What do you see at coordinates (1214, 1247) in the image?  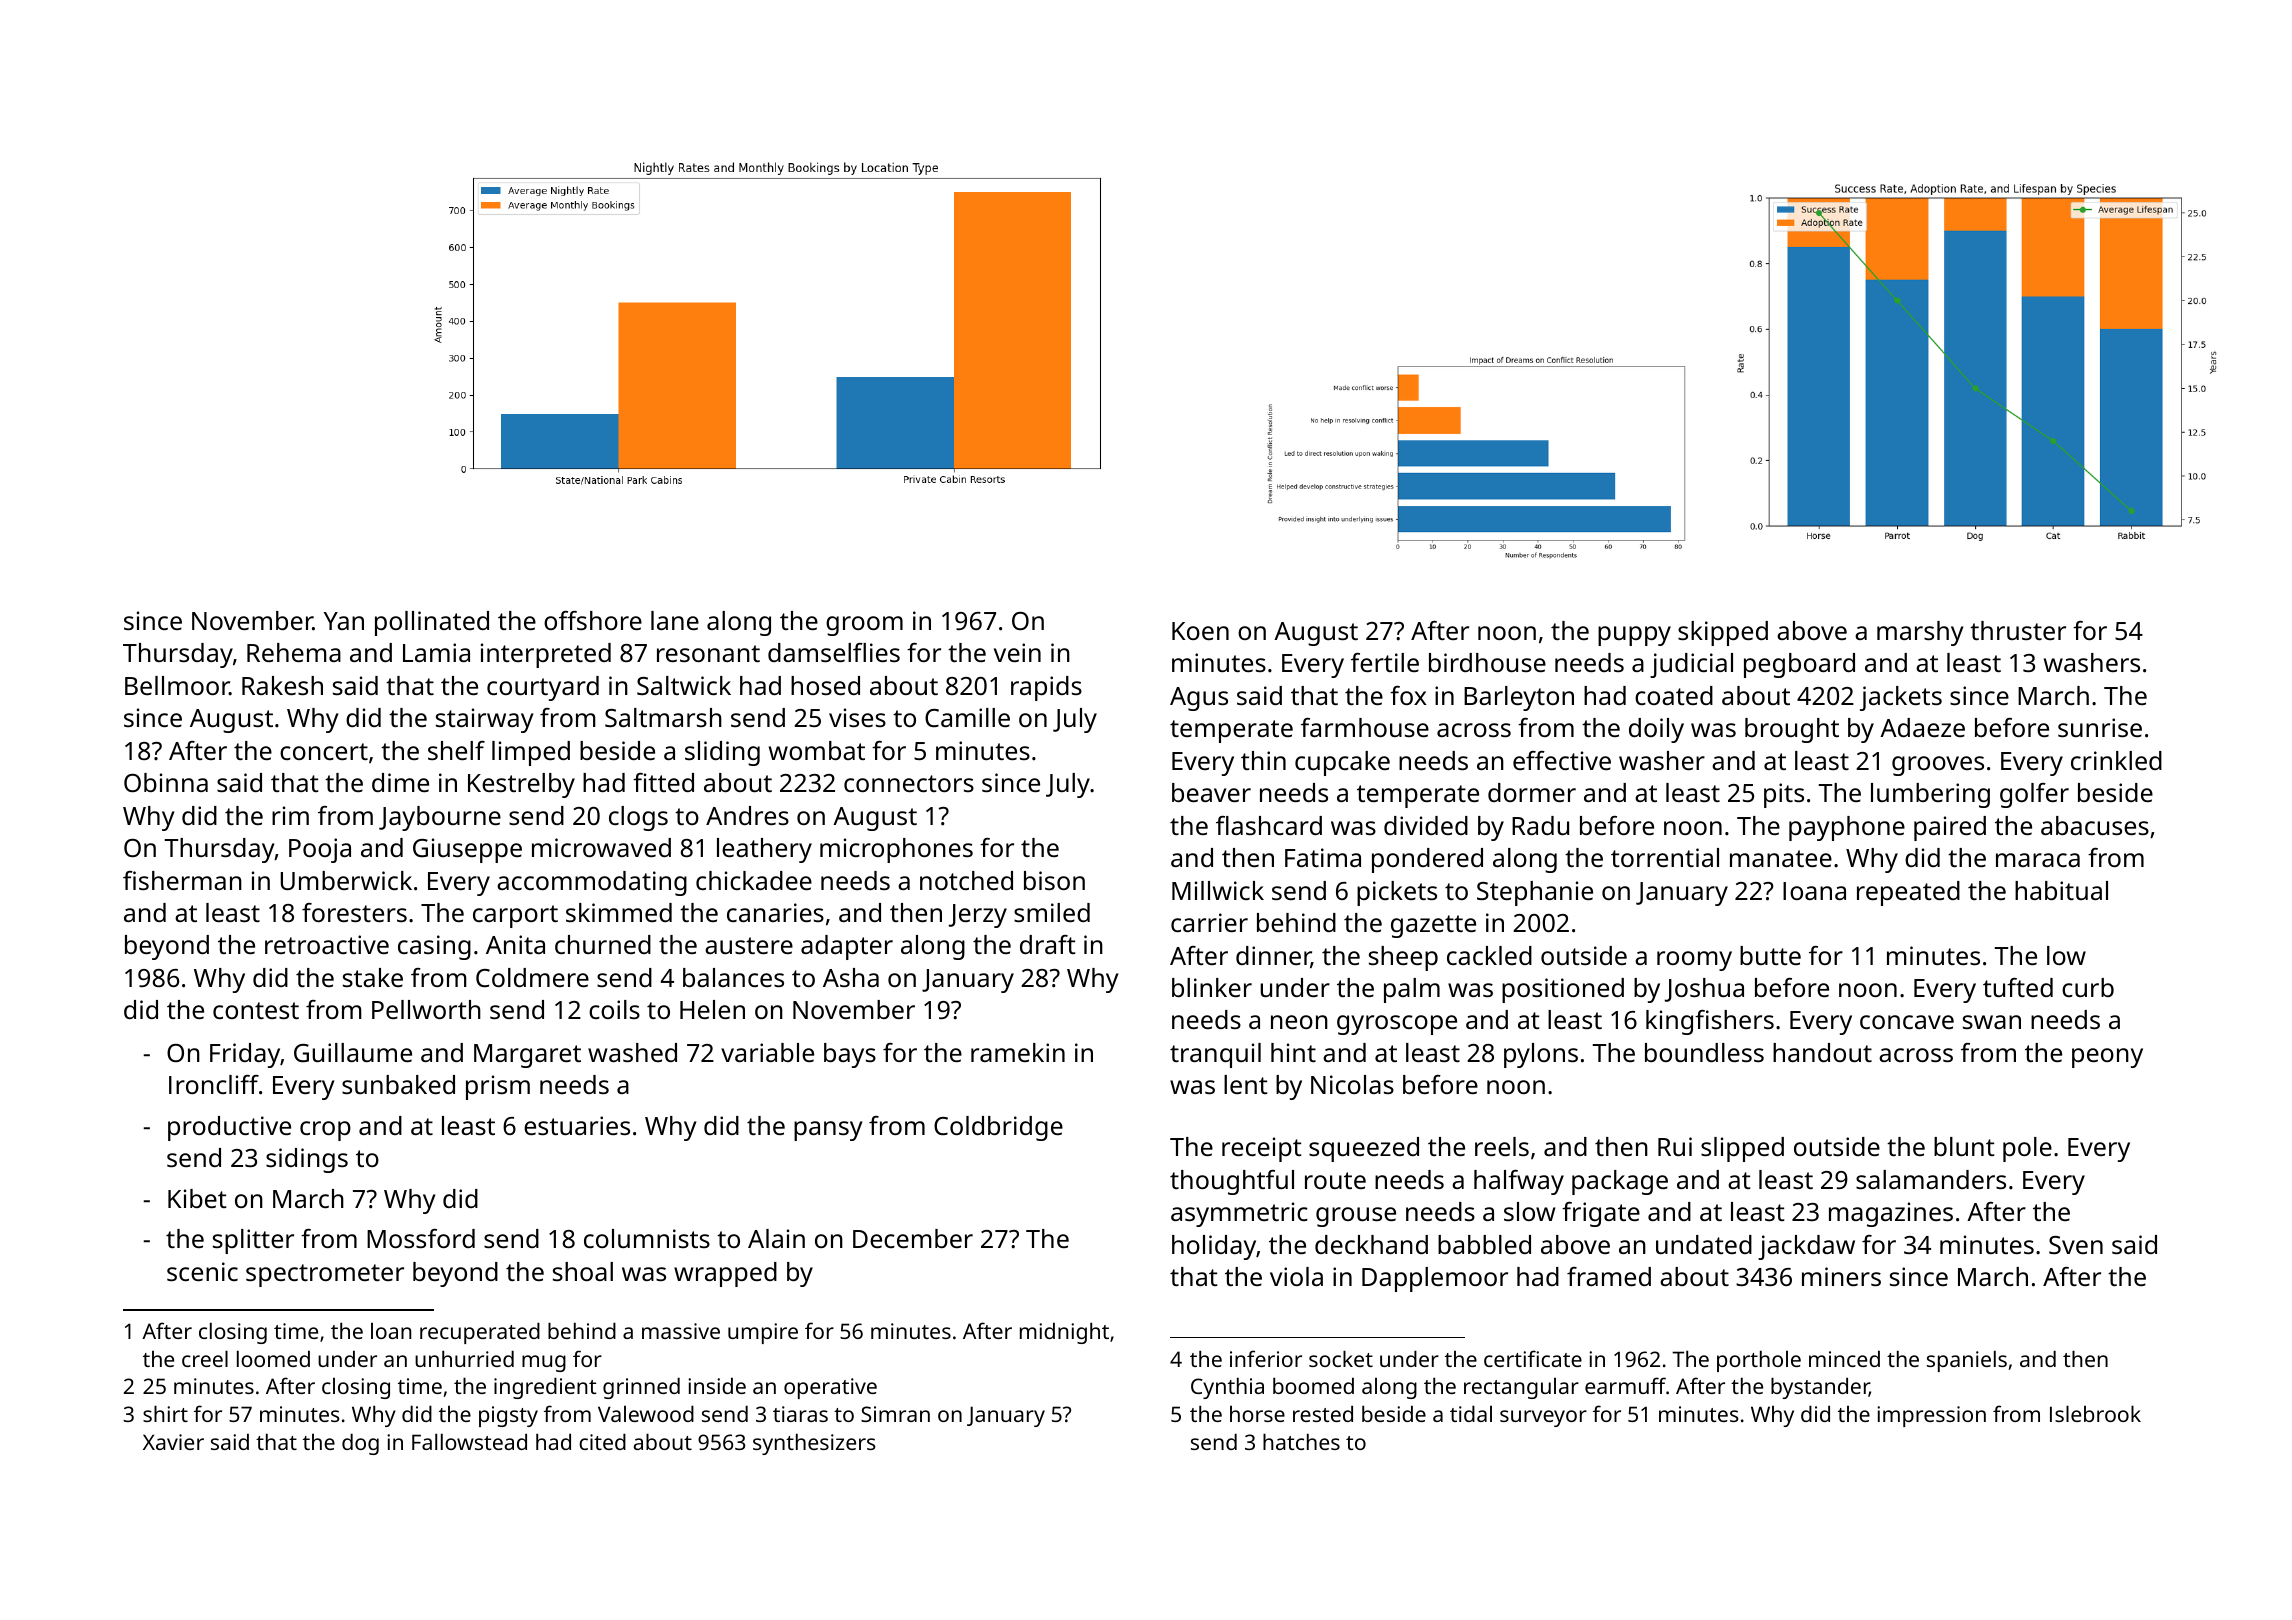 I see `holiday` at bounding box center [1214, 1247].
